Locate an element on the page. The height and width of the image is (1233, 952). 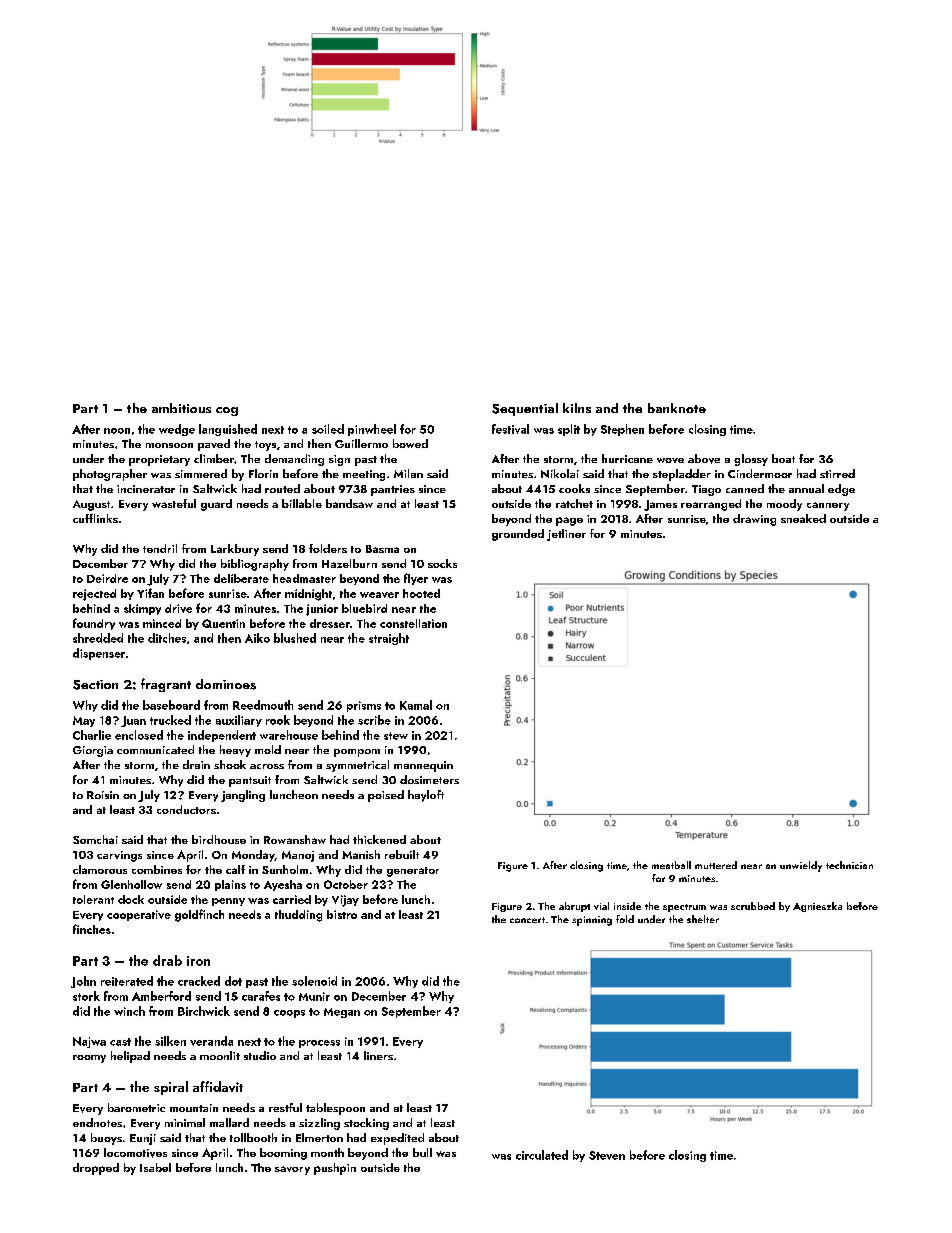
rejected is located at coordinates (94, 595).
